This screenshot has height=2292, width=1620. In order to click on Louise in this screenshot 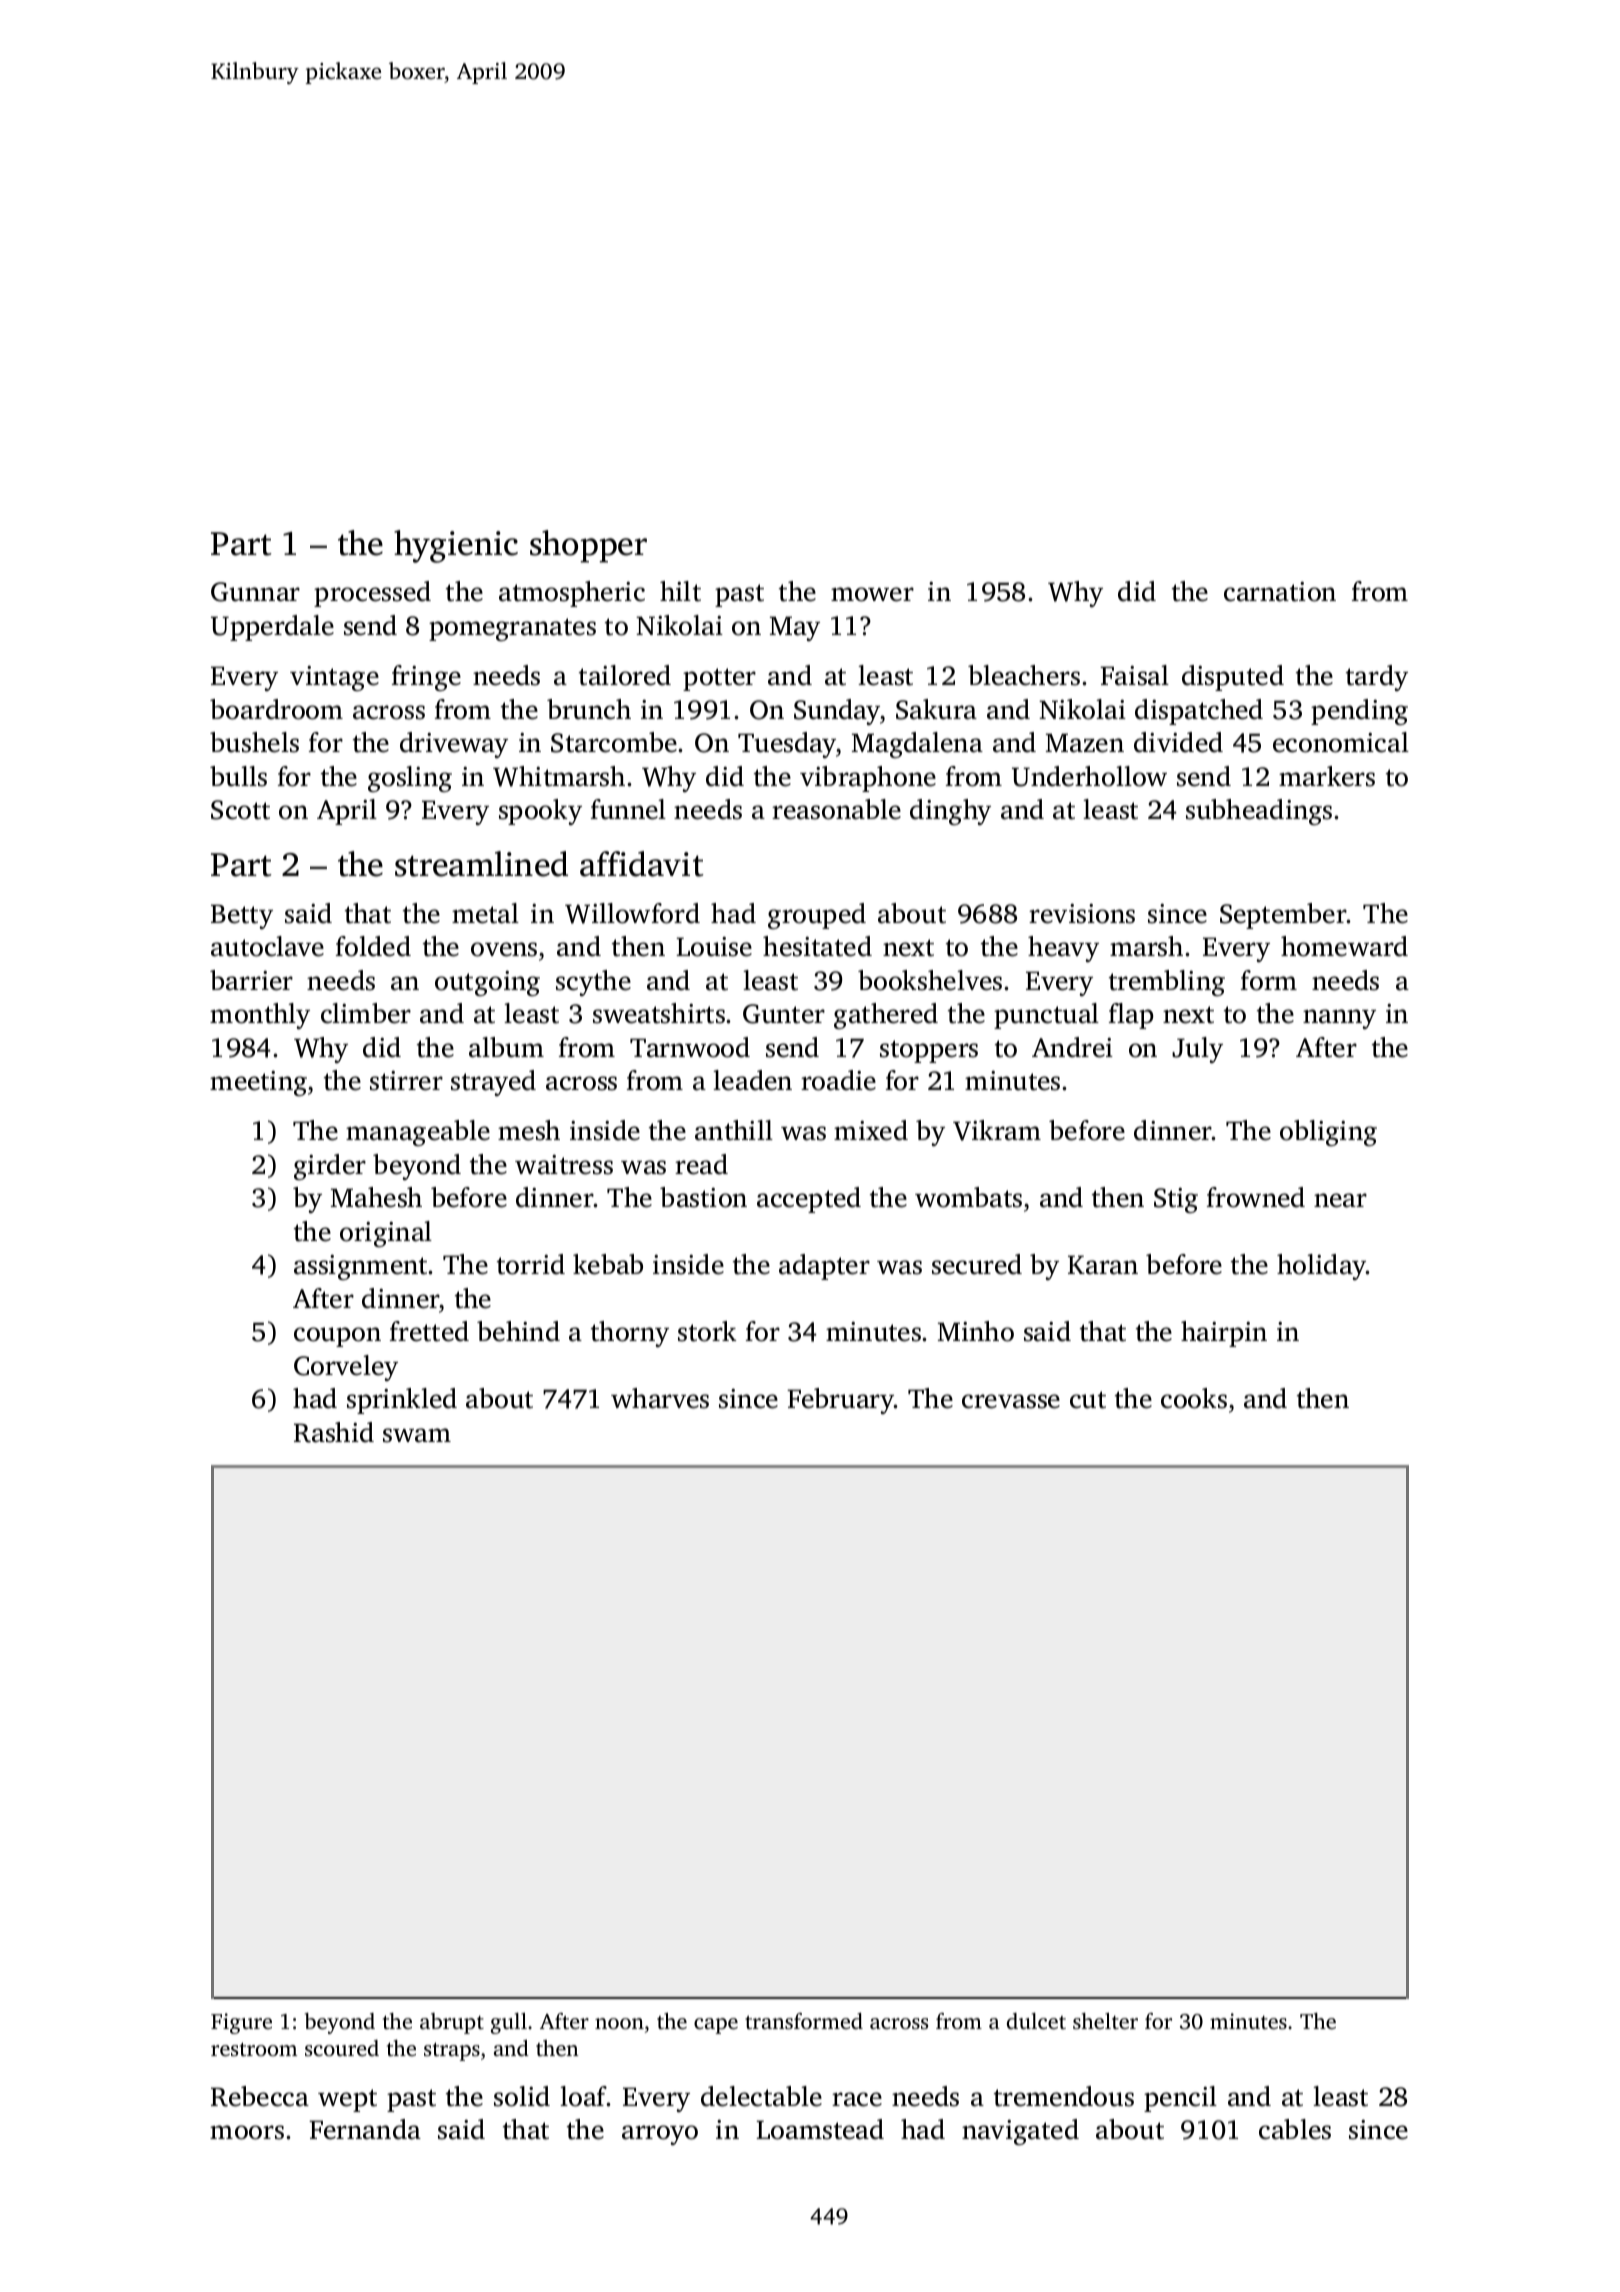, I will do `click(714, 947)`.
